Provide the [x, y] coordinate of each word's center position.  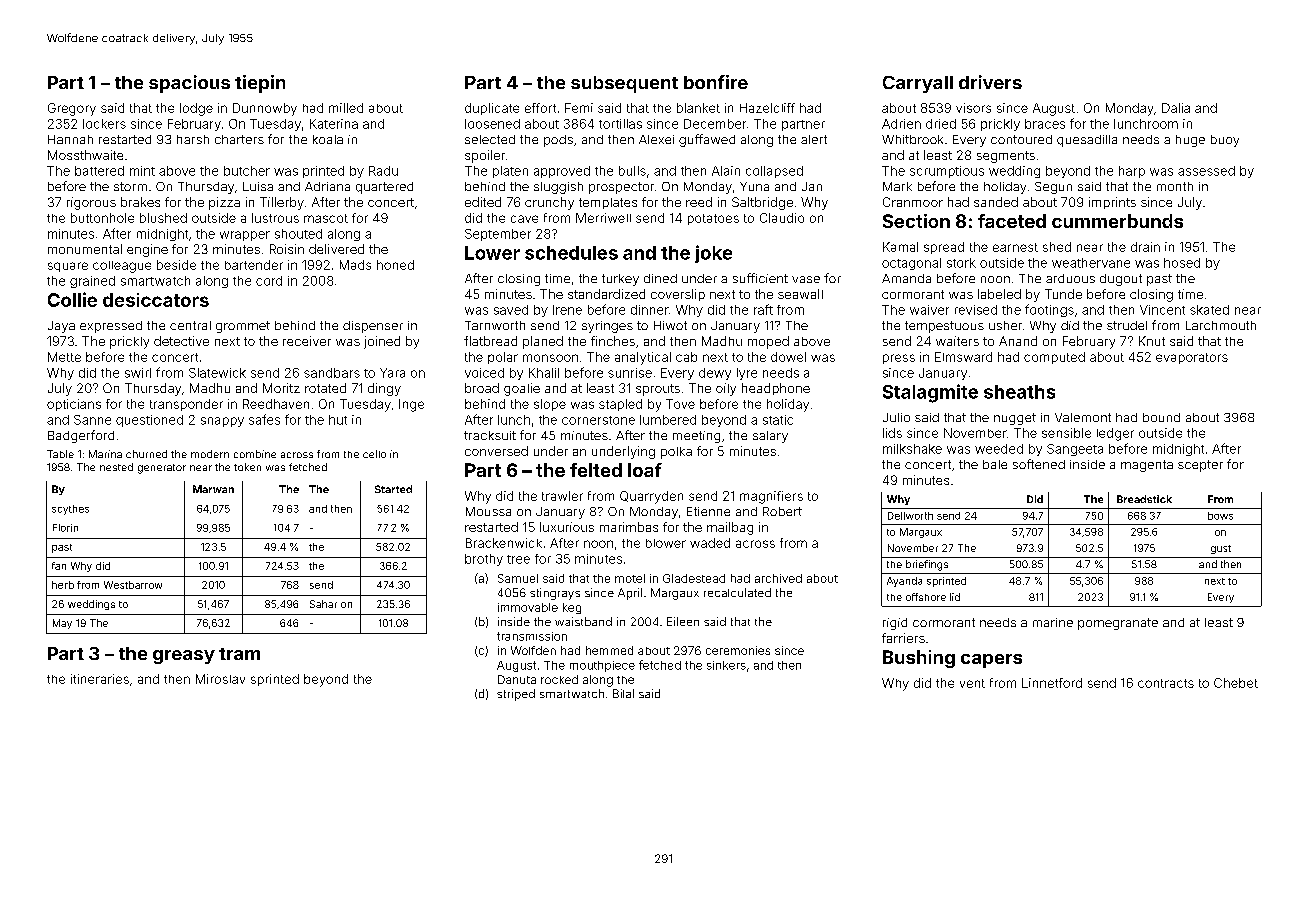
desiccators [156, 300]
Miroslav [220, 679]
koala [328, 139]
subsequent [624, 84]
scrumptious [947, 172]
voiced [484, 373]
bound [1161, 417]
